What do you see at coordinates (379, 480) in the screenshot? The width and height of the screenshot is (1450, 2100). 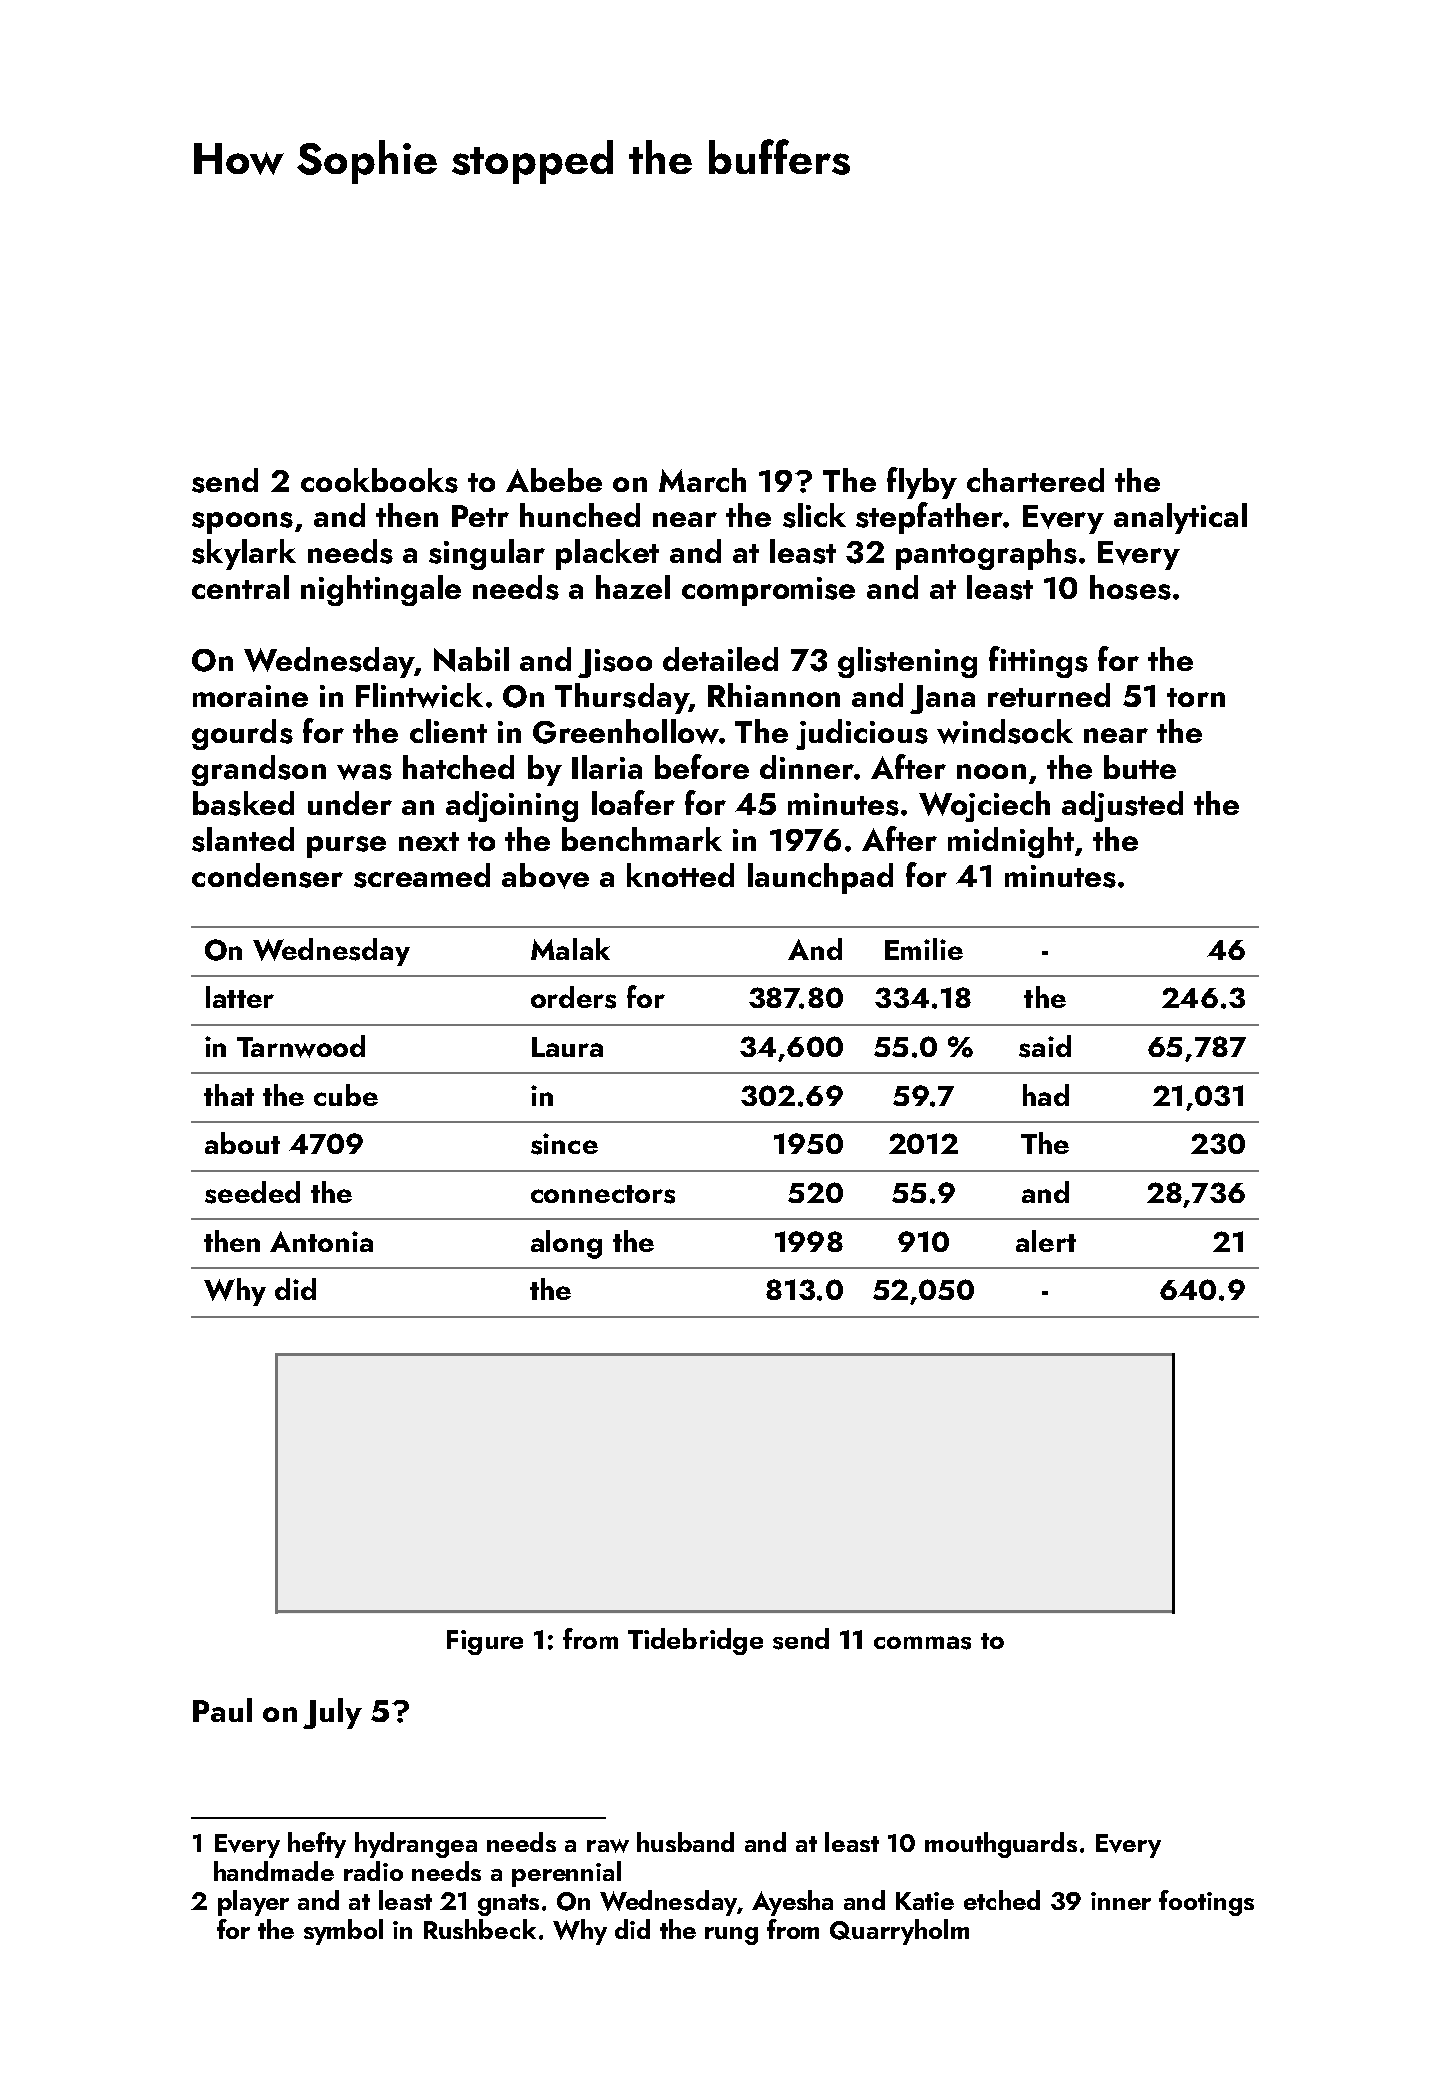 I see `cookbooks` at bounding box center [379, 480].
